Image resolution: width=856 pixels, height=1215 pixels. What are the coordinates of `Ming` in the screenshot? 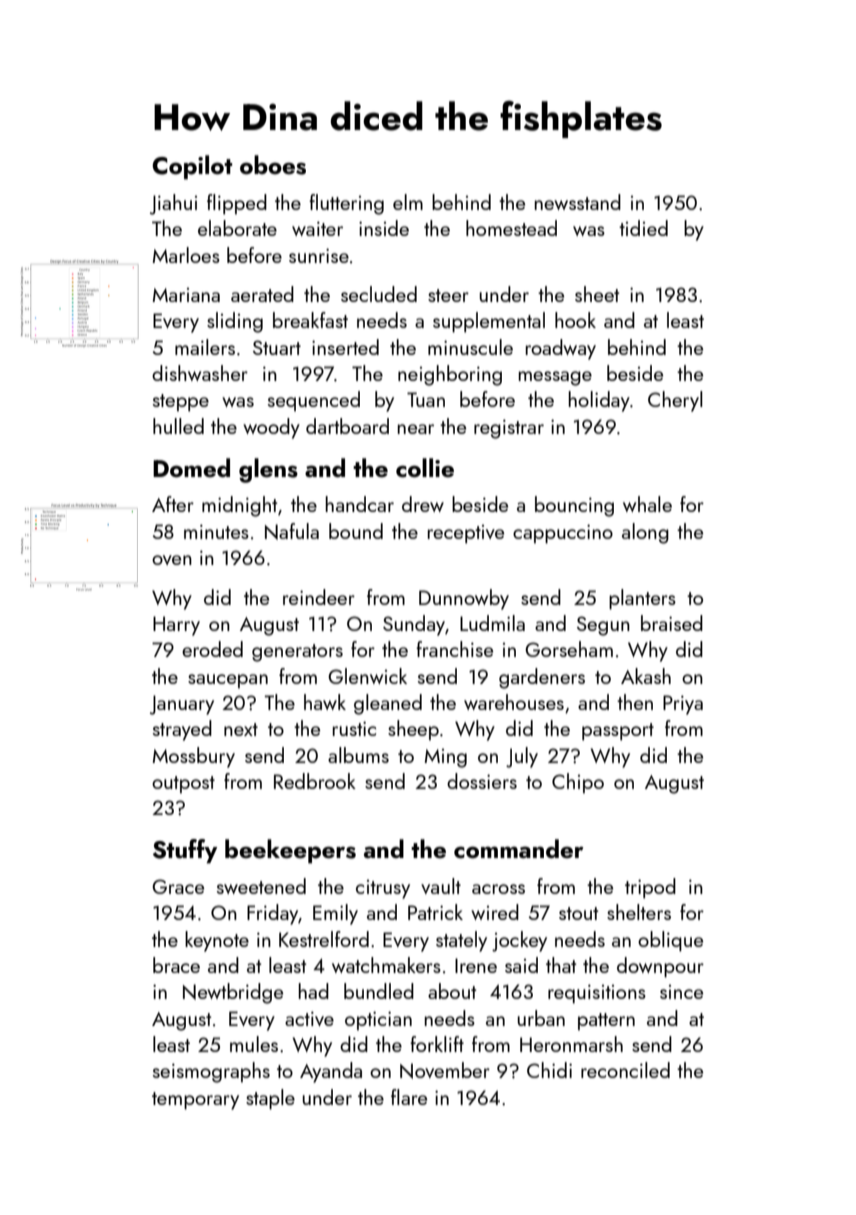 It's located at (446, 758).
